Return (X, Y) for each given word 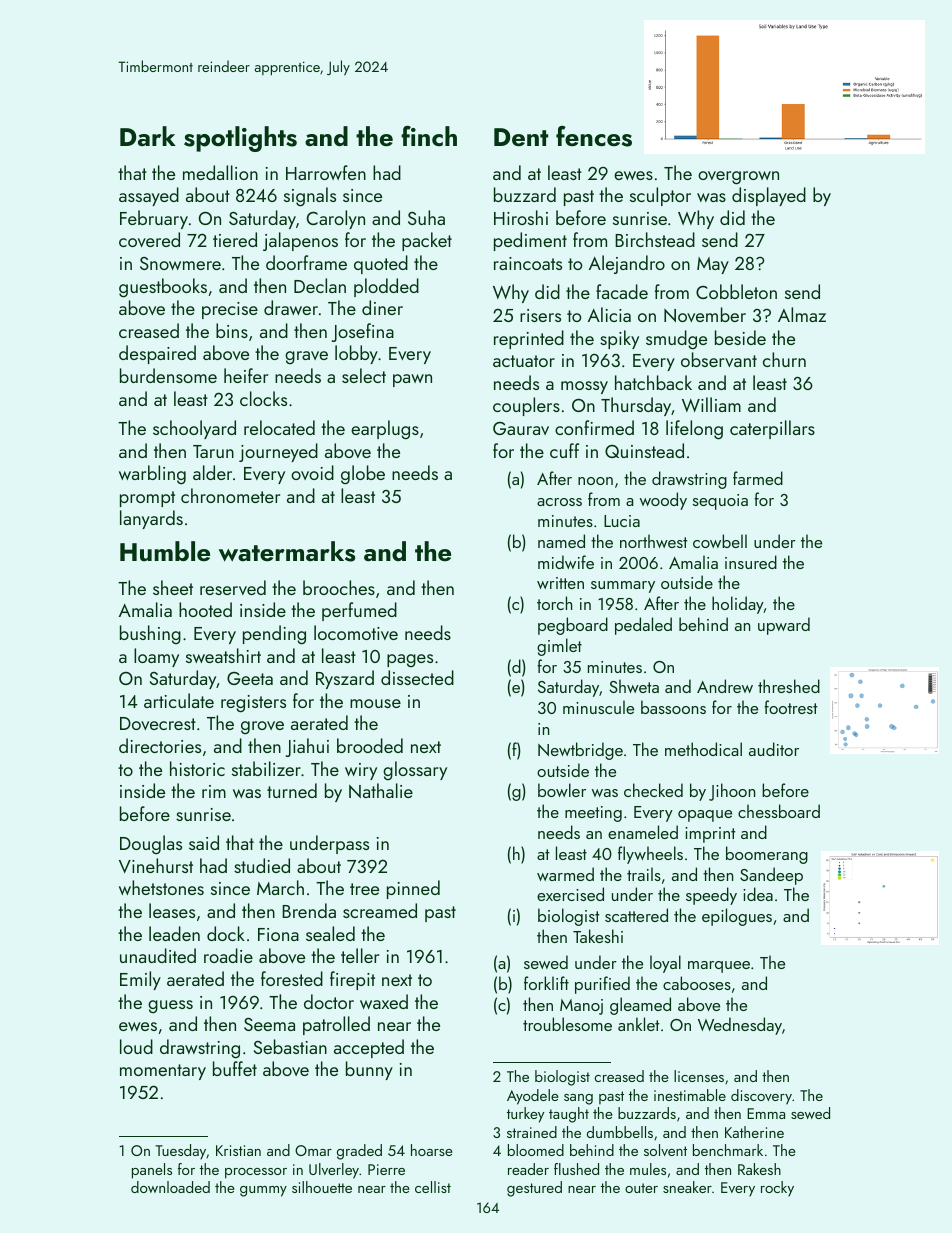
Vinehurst (156, 865)
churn (784, 359)
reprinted (529, 339)
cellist (433, 1187)
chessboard (779, 811)
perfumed (359, 611)
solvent (665, 1150)
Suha (426, 217)
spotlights (240, 139)
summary (623, 587)
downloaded (170, 1187)
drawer (291, 307)
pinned (413, 889)
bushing (150, 635)
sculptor (660, 196)
